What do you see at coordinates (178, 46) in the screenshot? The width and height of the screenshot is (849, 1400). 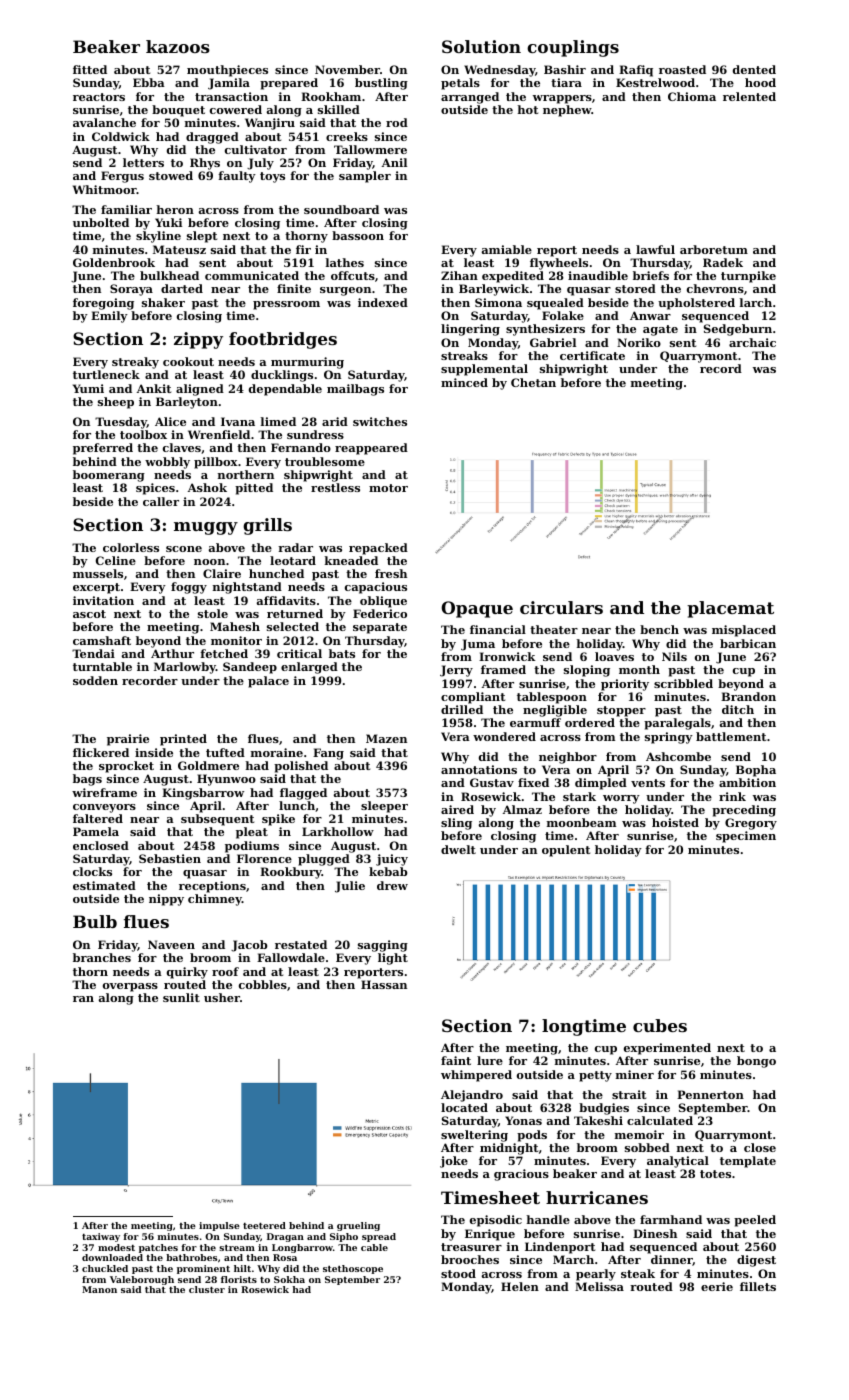 I see `kazoos` at bounding box center [178, 46].
